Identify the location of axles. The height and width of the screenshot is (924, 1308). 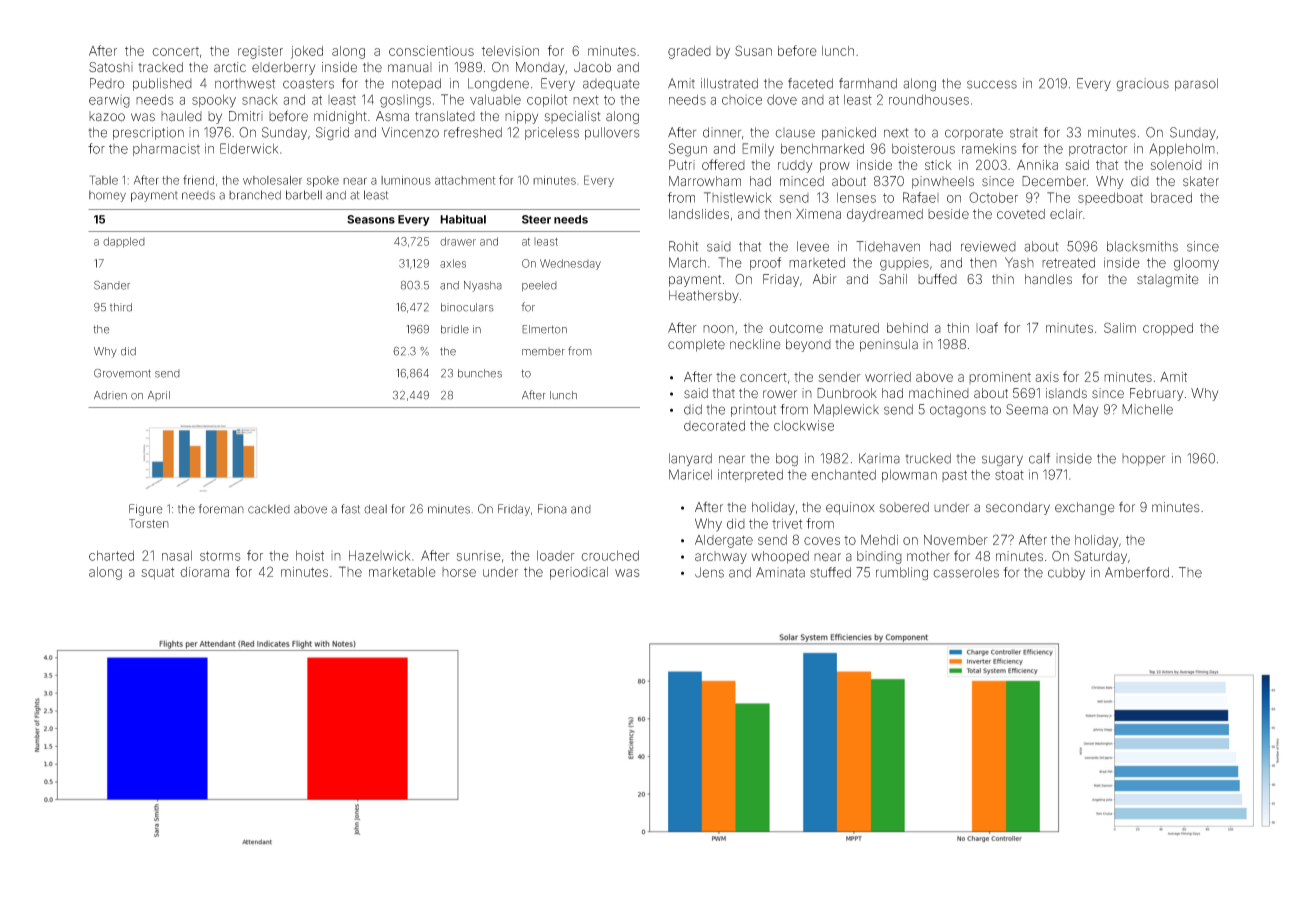
(453, 263).
